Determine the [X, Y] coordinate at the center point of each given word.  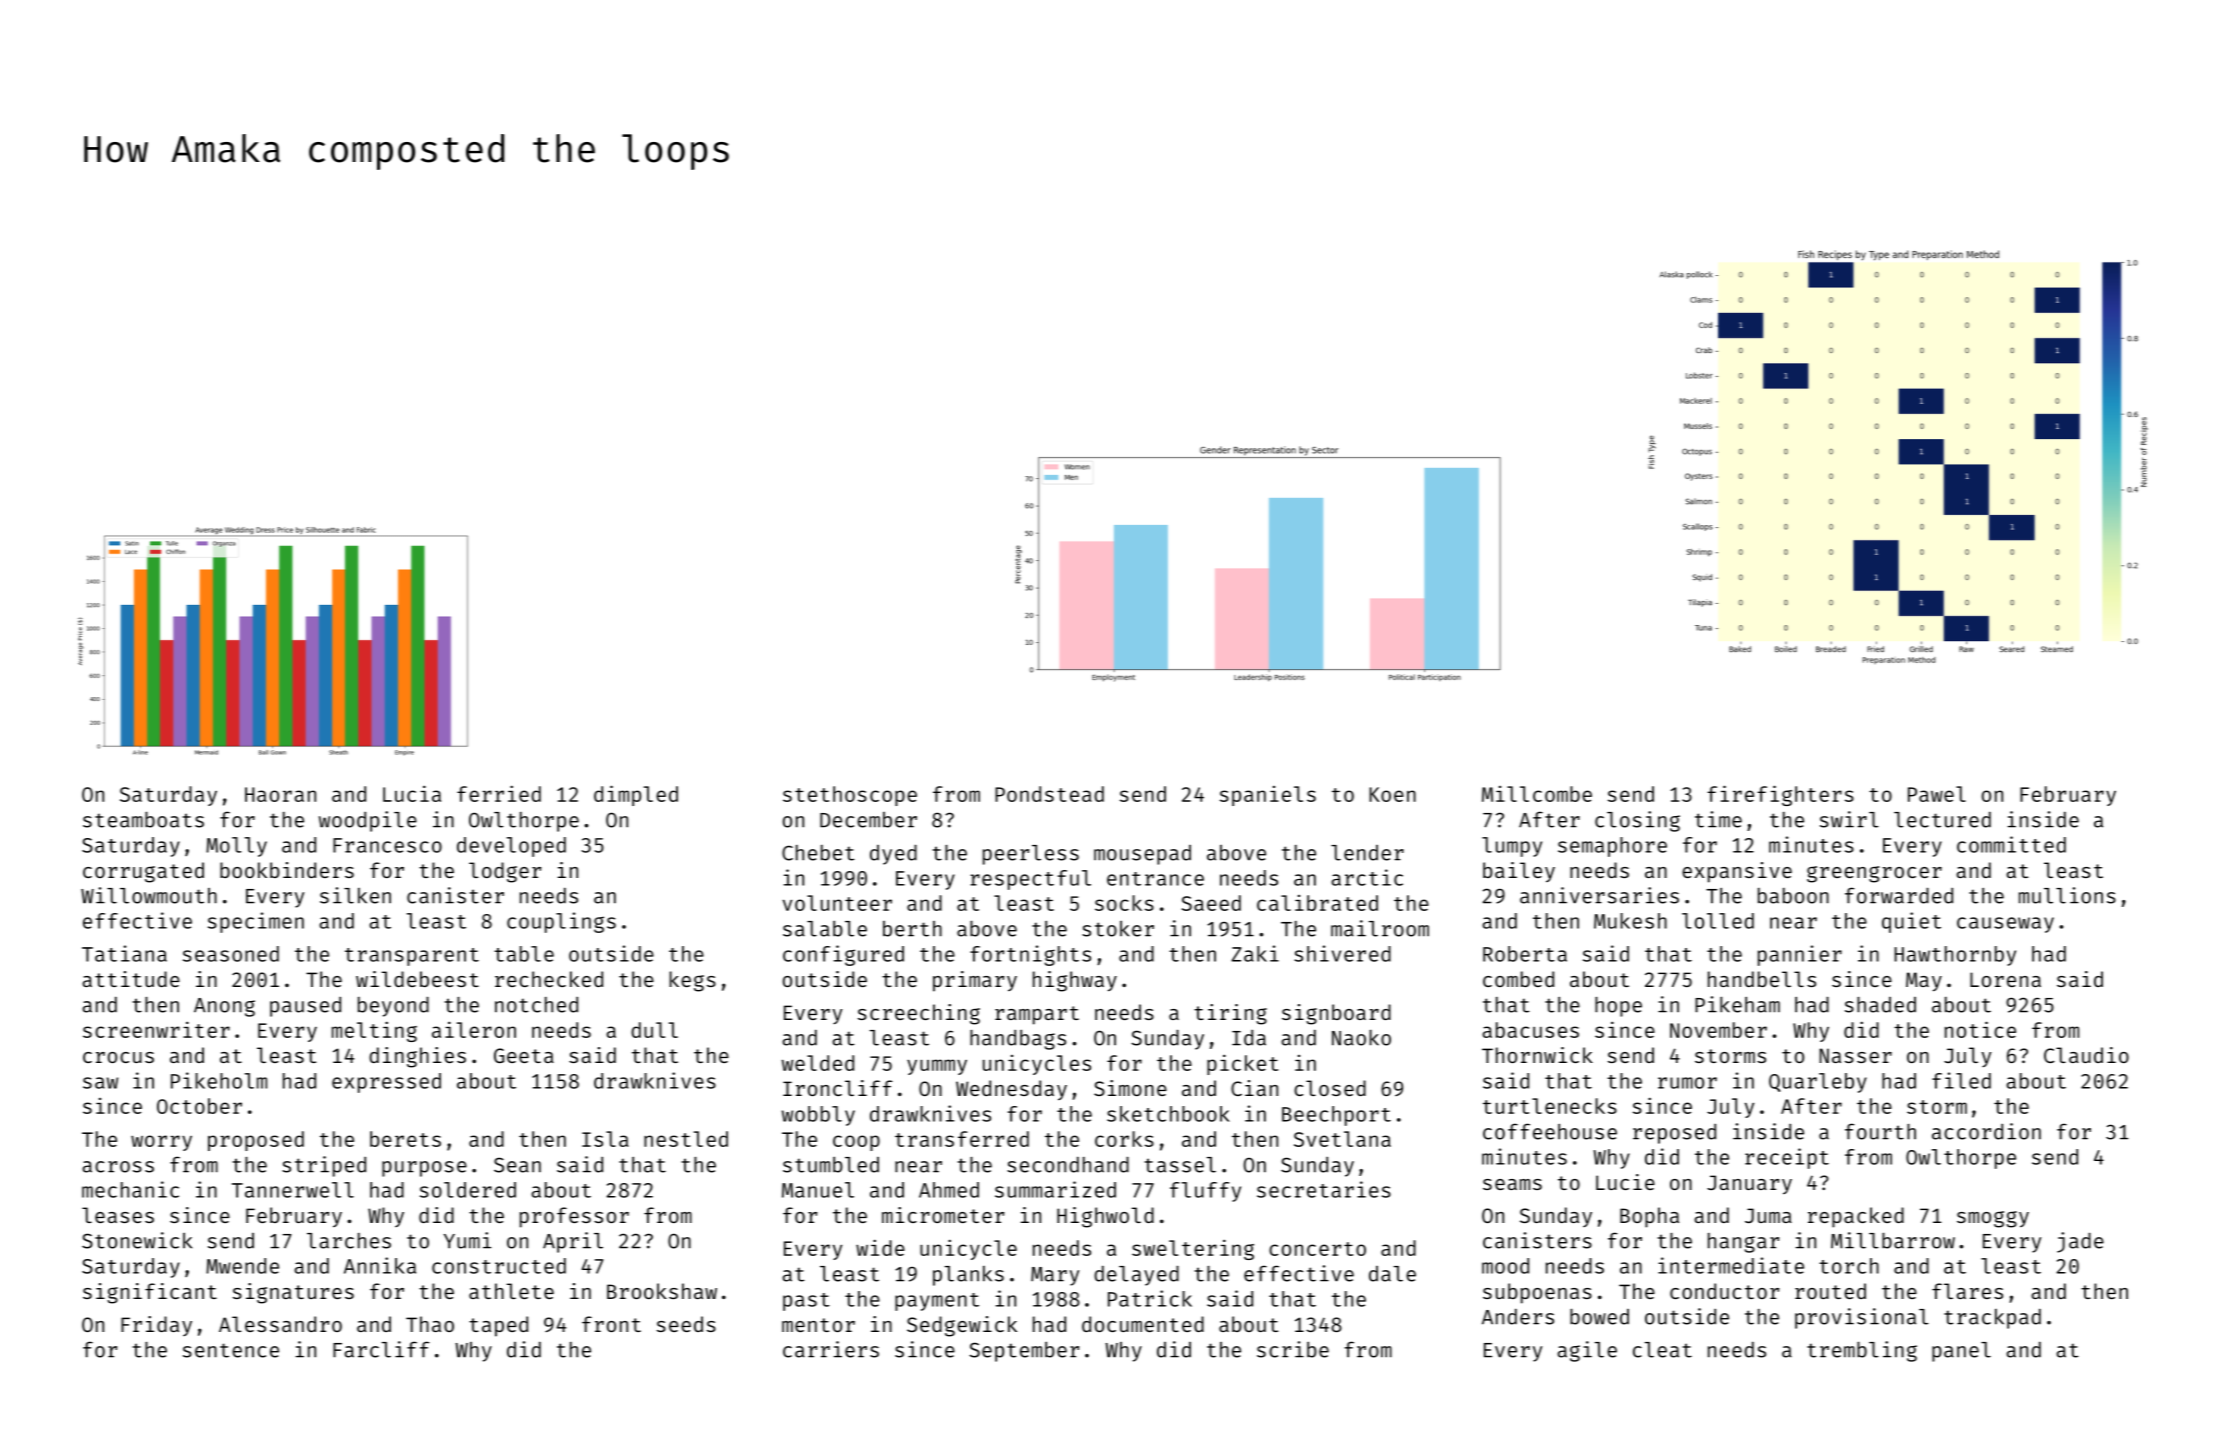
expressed [386, 1083]
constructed [499, 1266]
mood [1505, 1266]
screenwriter [156, 1029]
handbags [1018, 1039]
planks [968, 1276]
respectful [1030, 880]
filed [1961, 1080]
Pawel [1937, 794]
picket [1242, 1064]
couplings [561, 922]
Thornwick [1537, 1055]
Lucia [412, 793]
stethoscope [850, 796]
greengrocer [1874, 874]
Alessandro [280, 1324]
